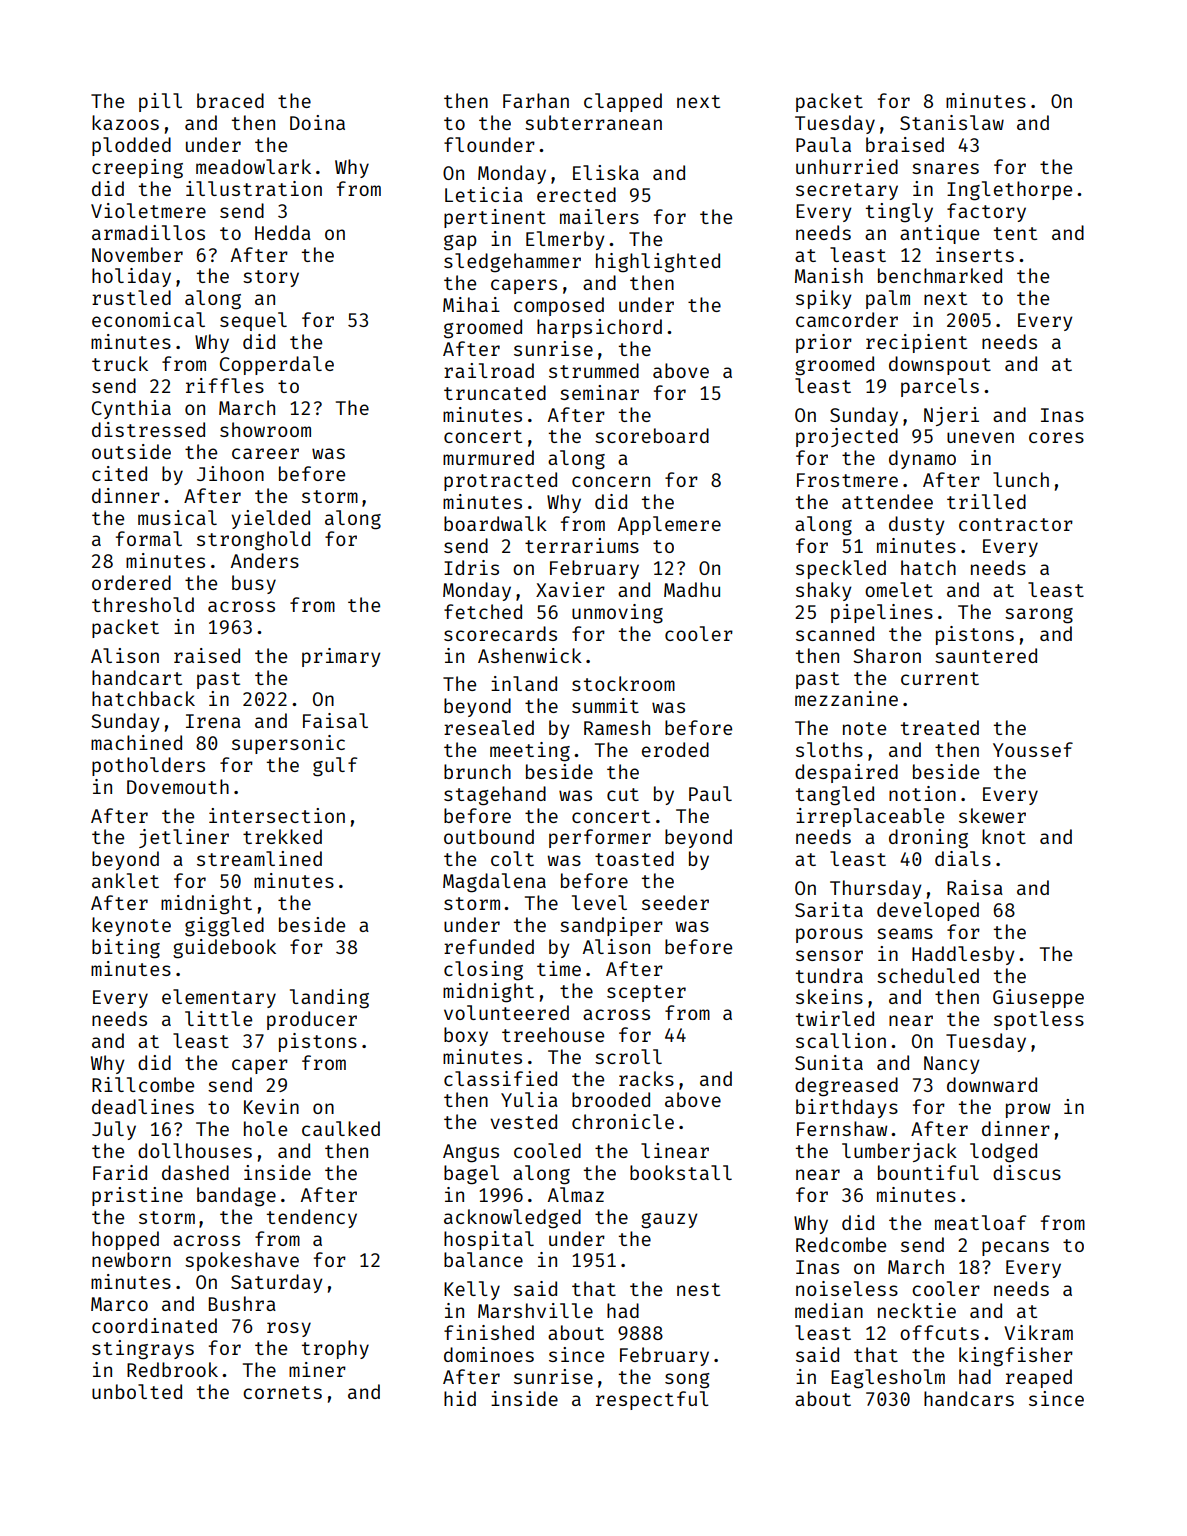 The image size is (1187, 1536). What do you see at coordinates (675, 749) in the screenshot?
I see `eroded` at bounding box center [675, 749].
